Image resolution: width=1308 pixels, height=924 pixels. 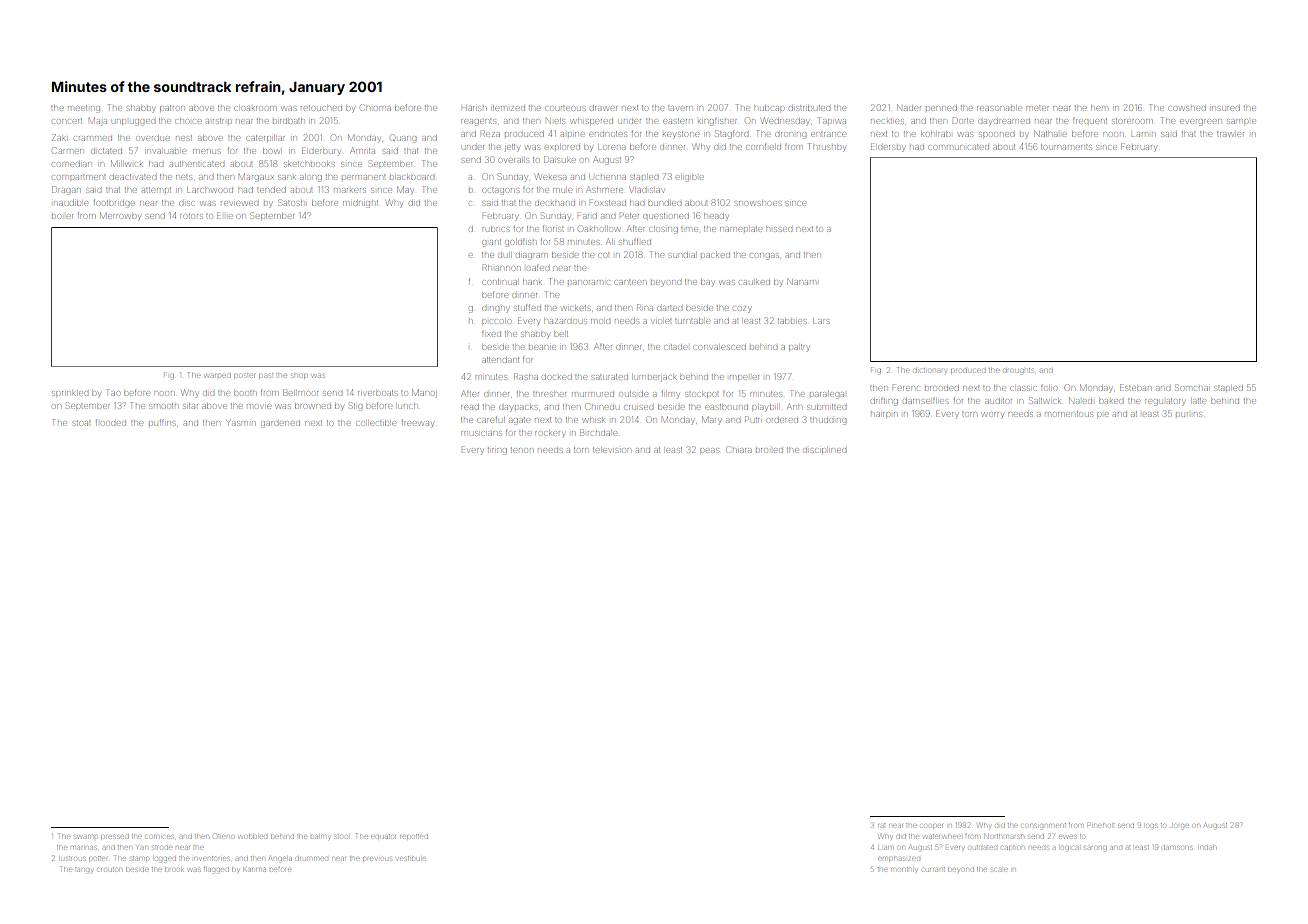 What do you see at coordinates (1066, 147) in the screenshot?
I see `tournaments` at bounding box center [1066, 147].
